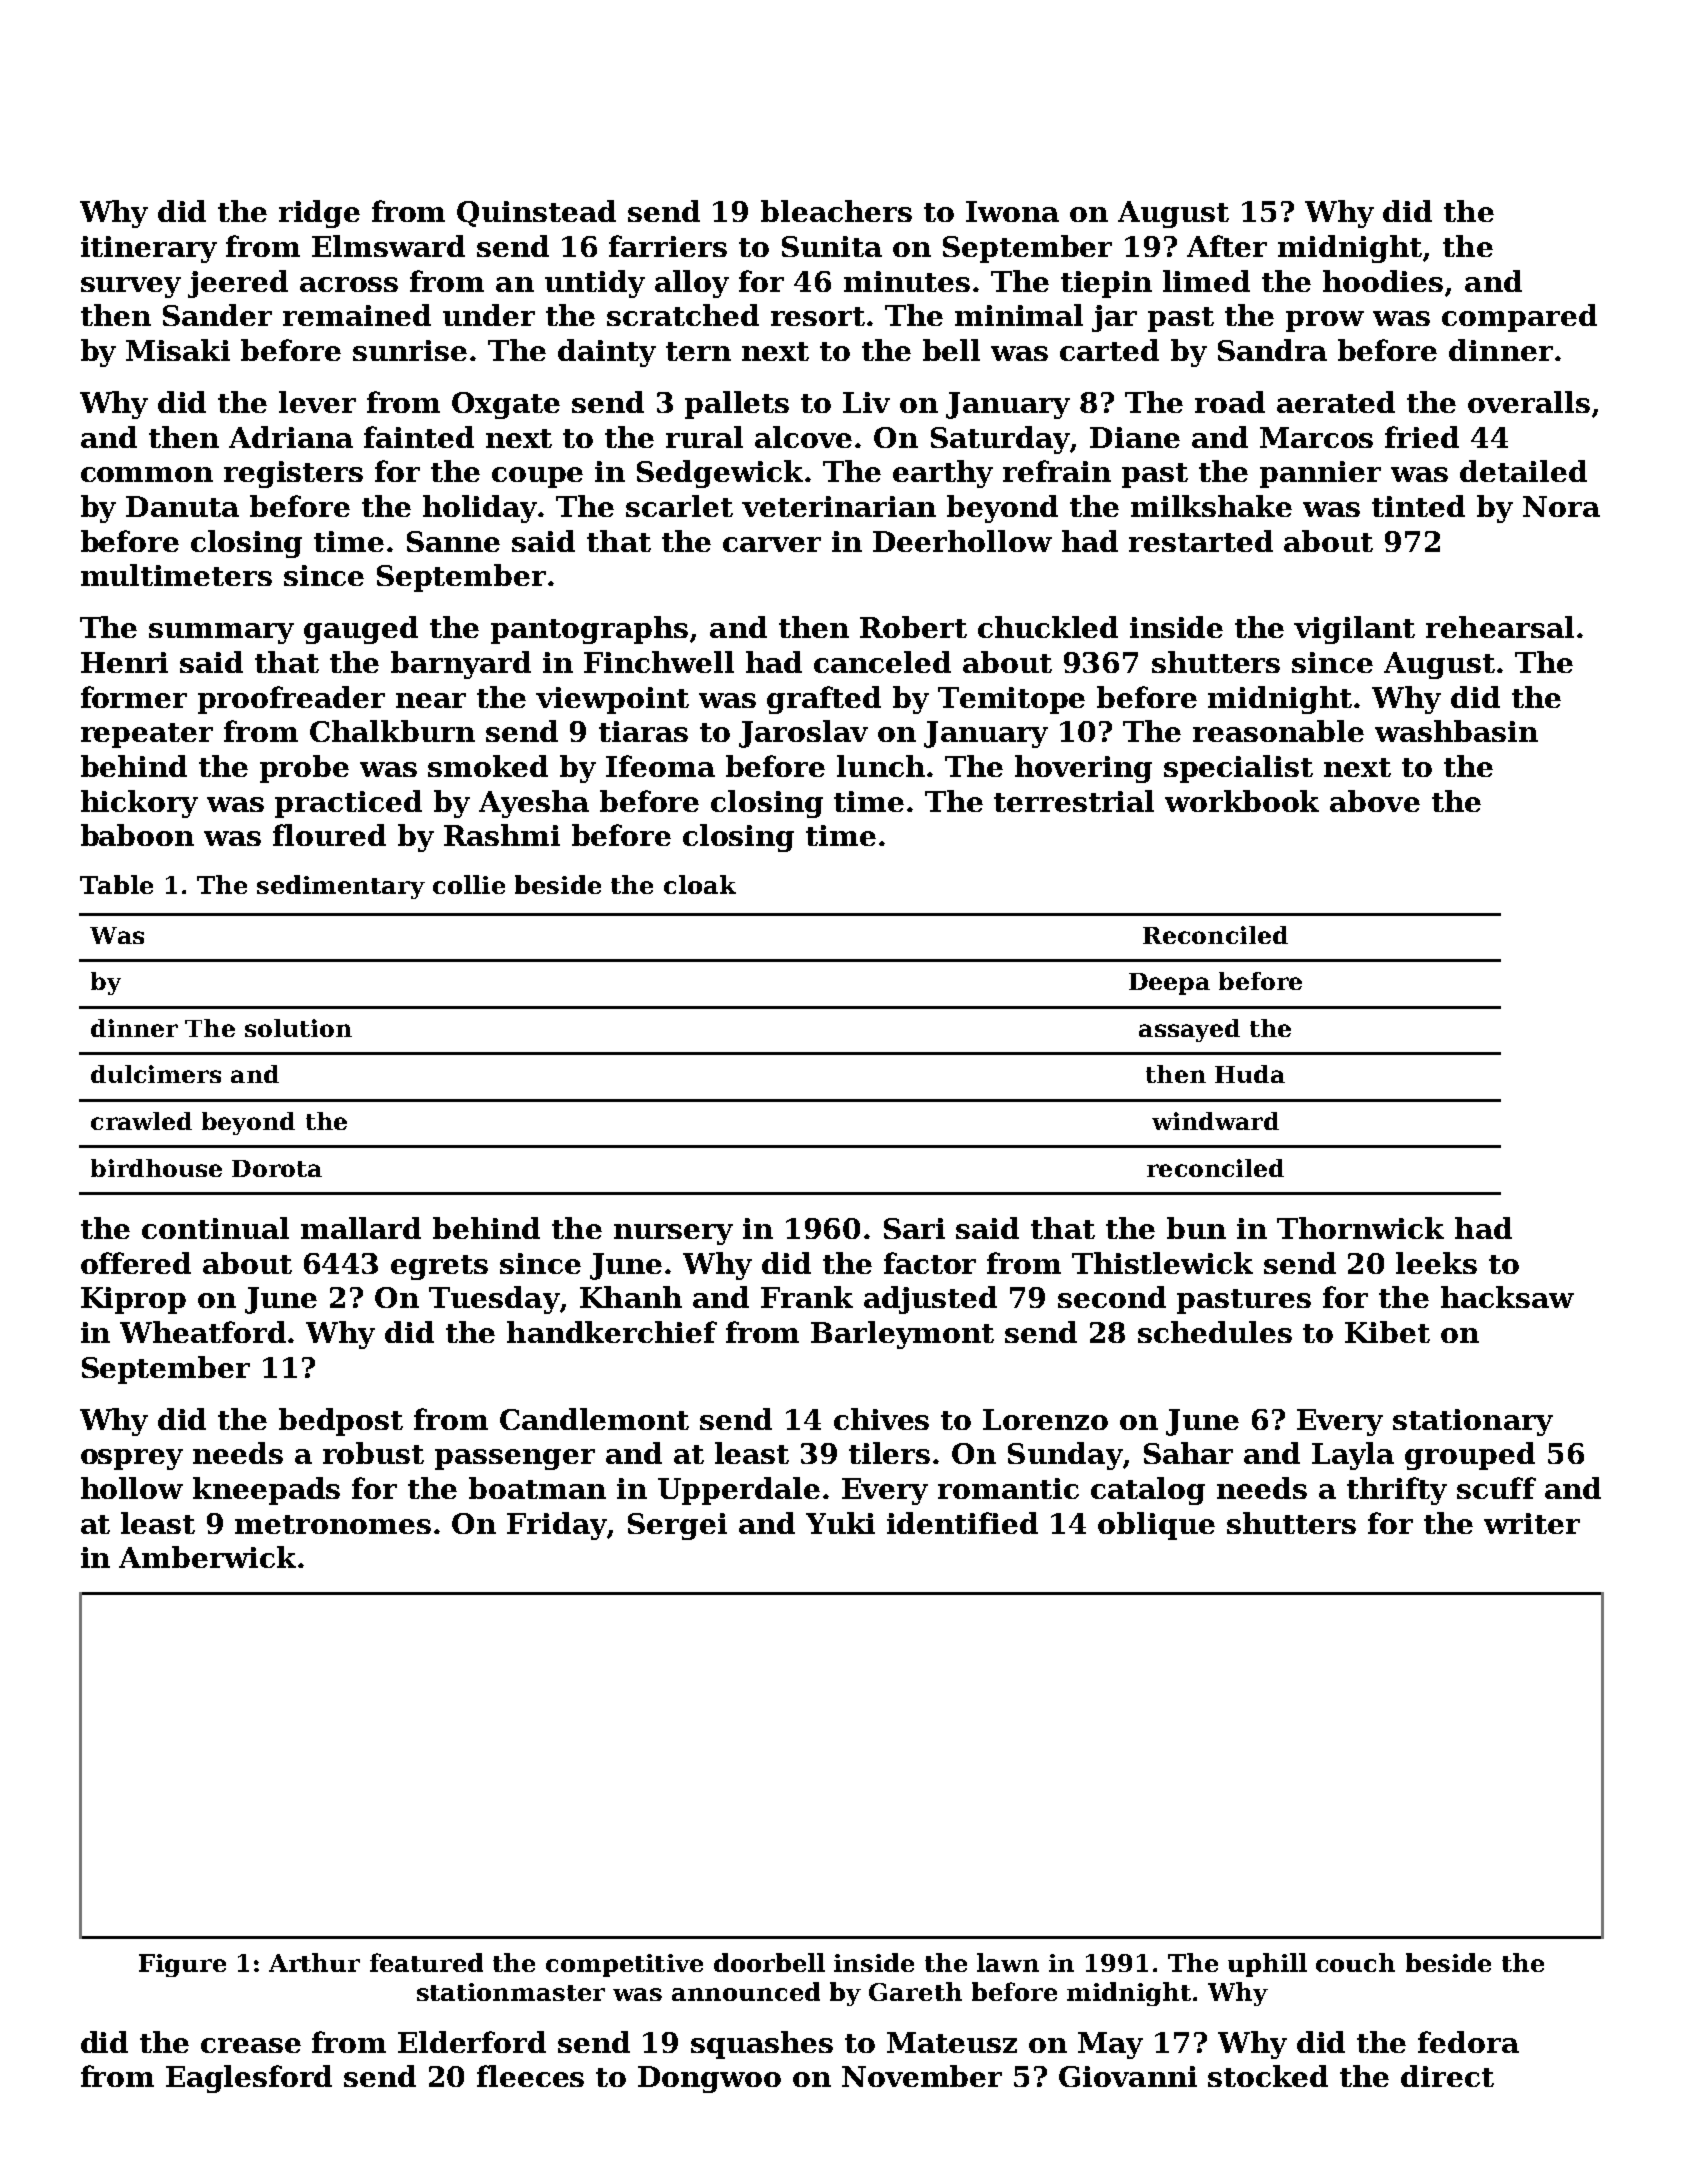 This screenshot has width=1683, height=2178. I want to click on alloy, so click(692, 284).
